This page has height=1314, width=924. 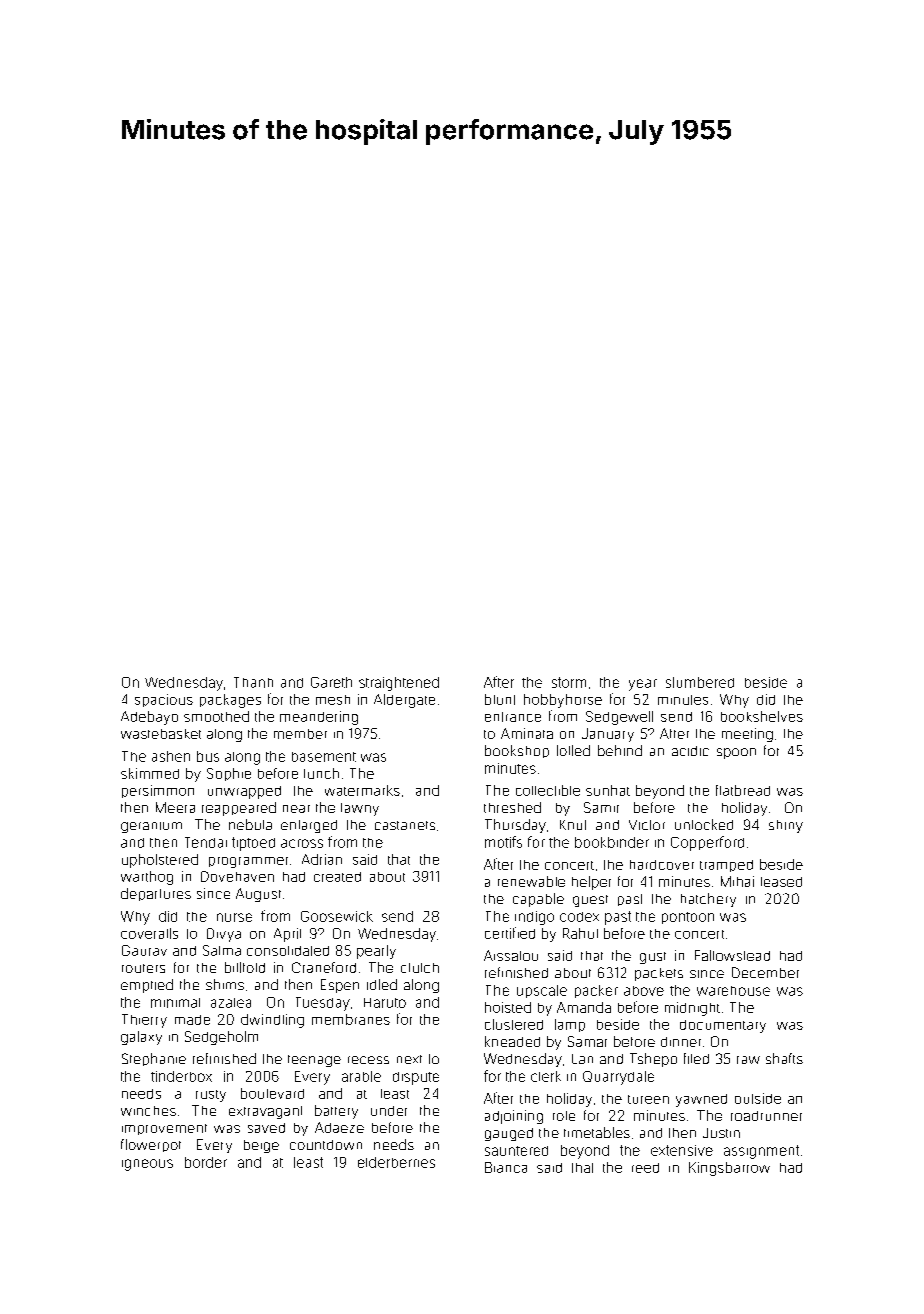 I want to click on Stephanie, so click(x=154, y=1059).
